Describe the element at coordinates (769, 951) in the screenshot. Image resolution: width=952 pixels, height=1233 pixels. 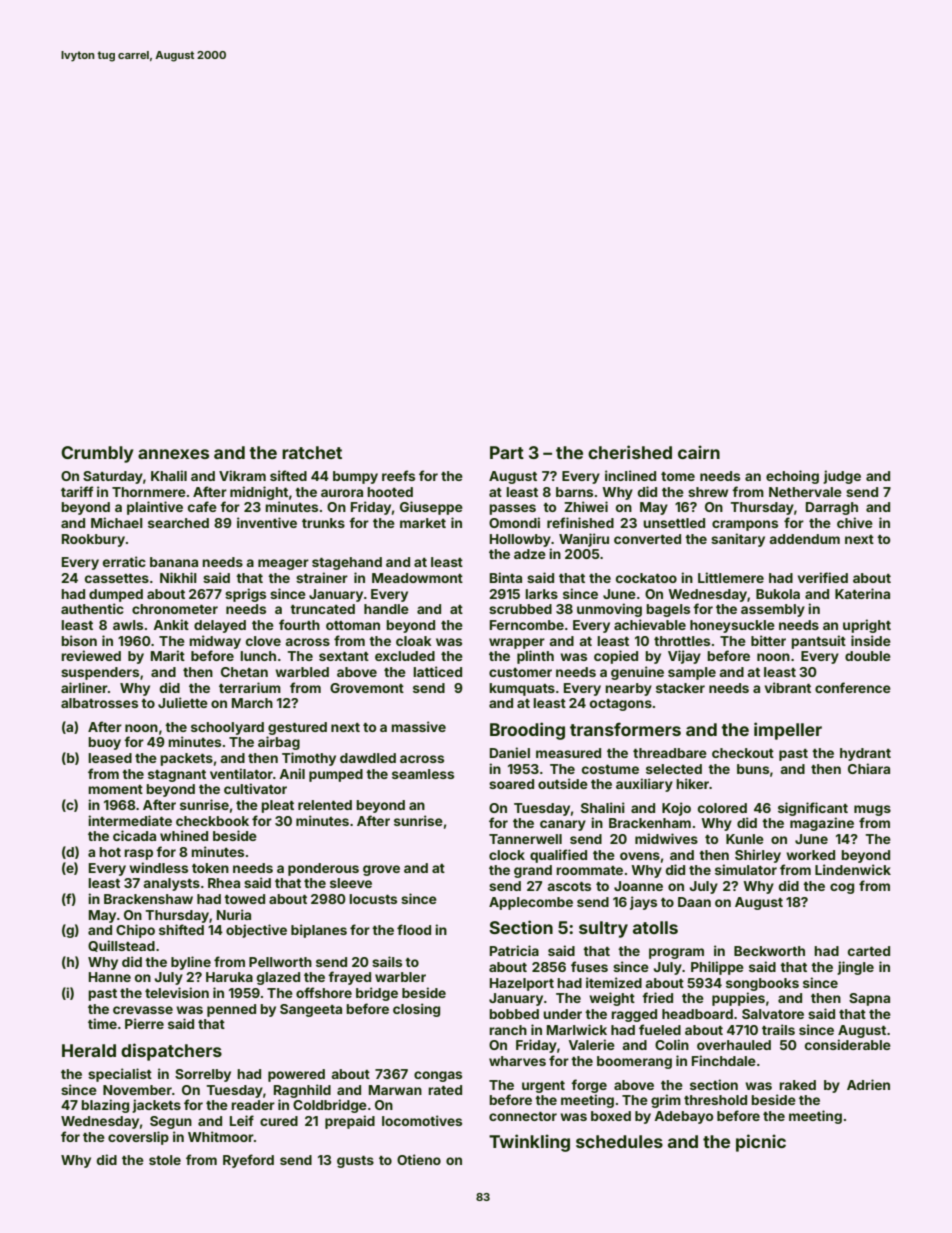
I see `Beckworth` at that location.
